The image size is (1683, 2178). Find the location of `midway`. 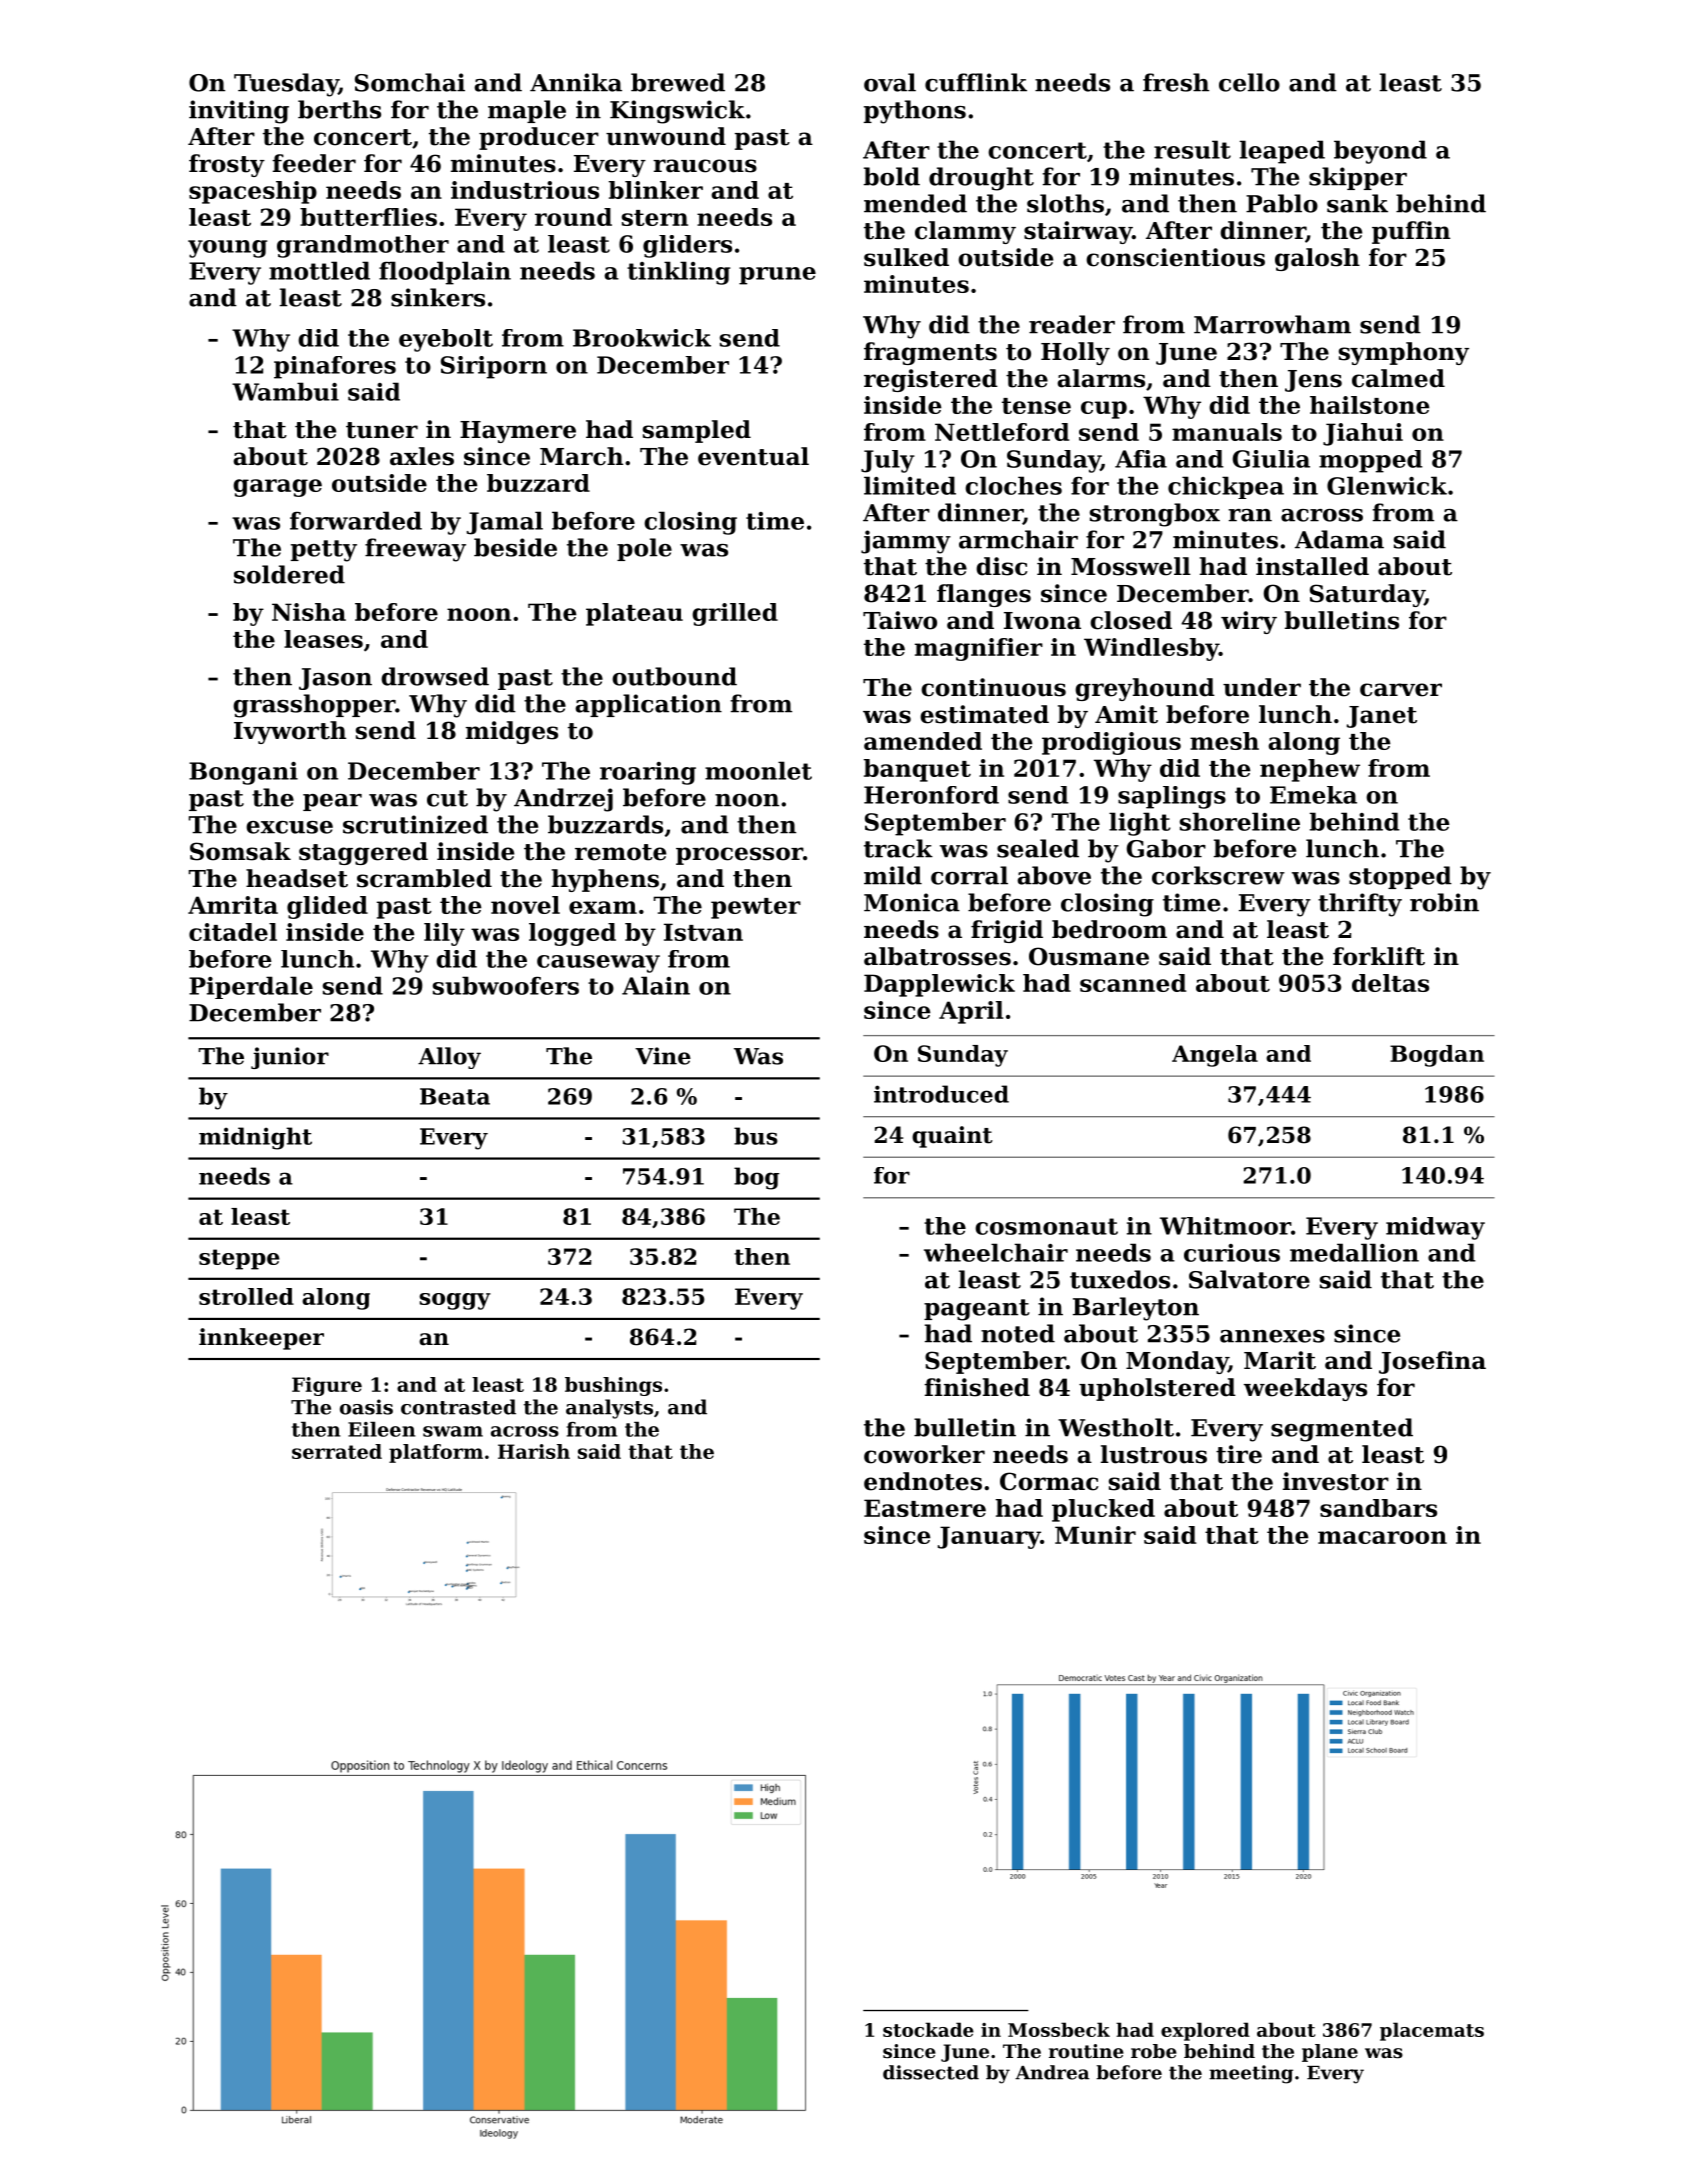

midway is located at coordinates (1435, 1228).
